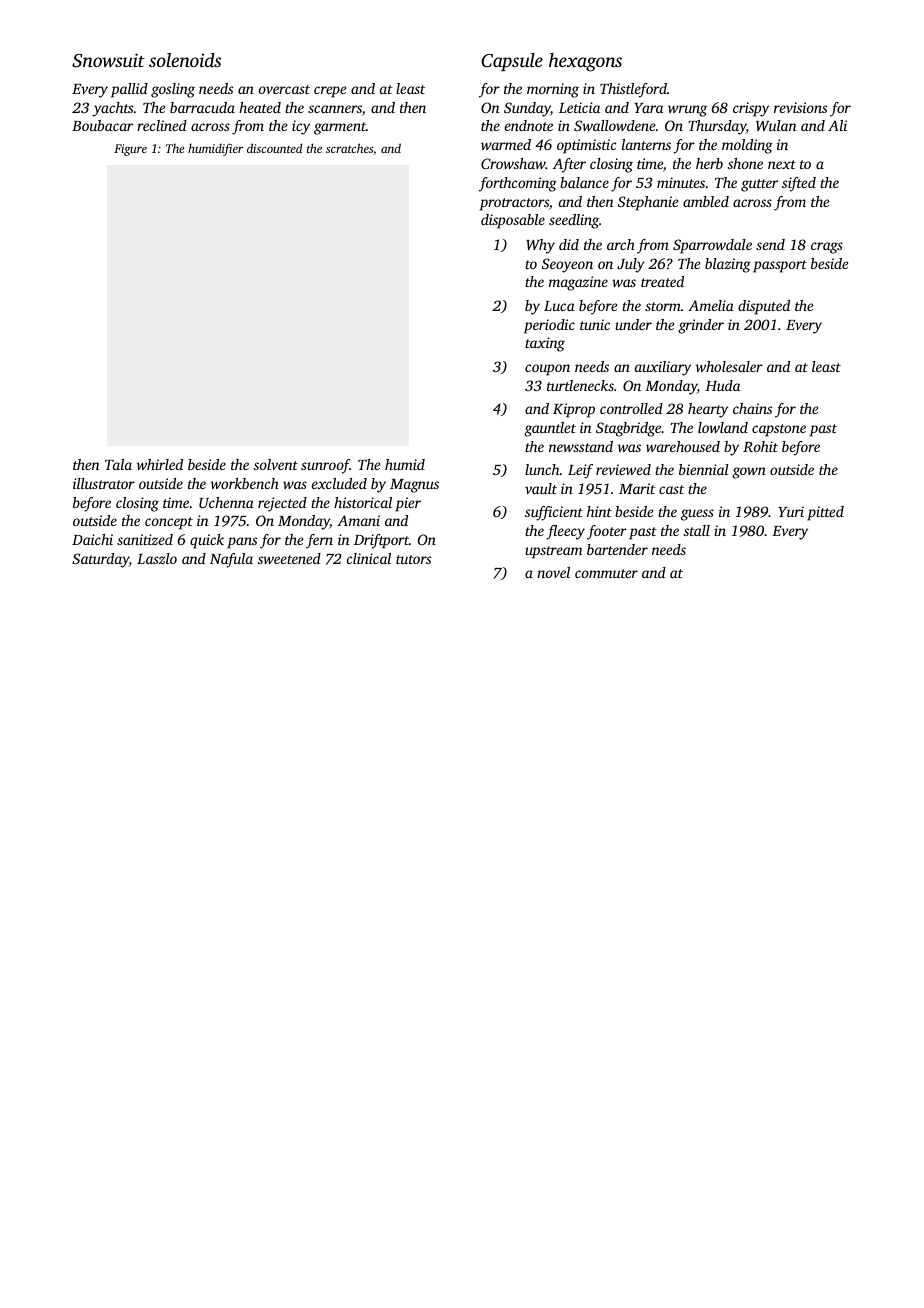  I want to click on Capsule, so click(512, 62).
